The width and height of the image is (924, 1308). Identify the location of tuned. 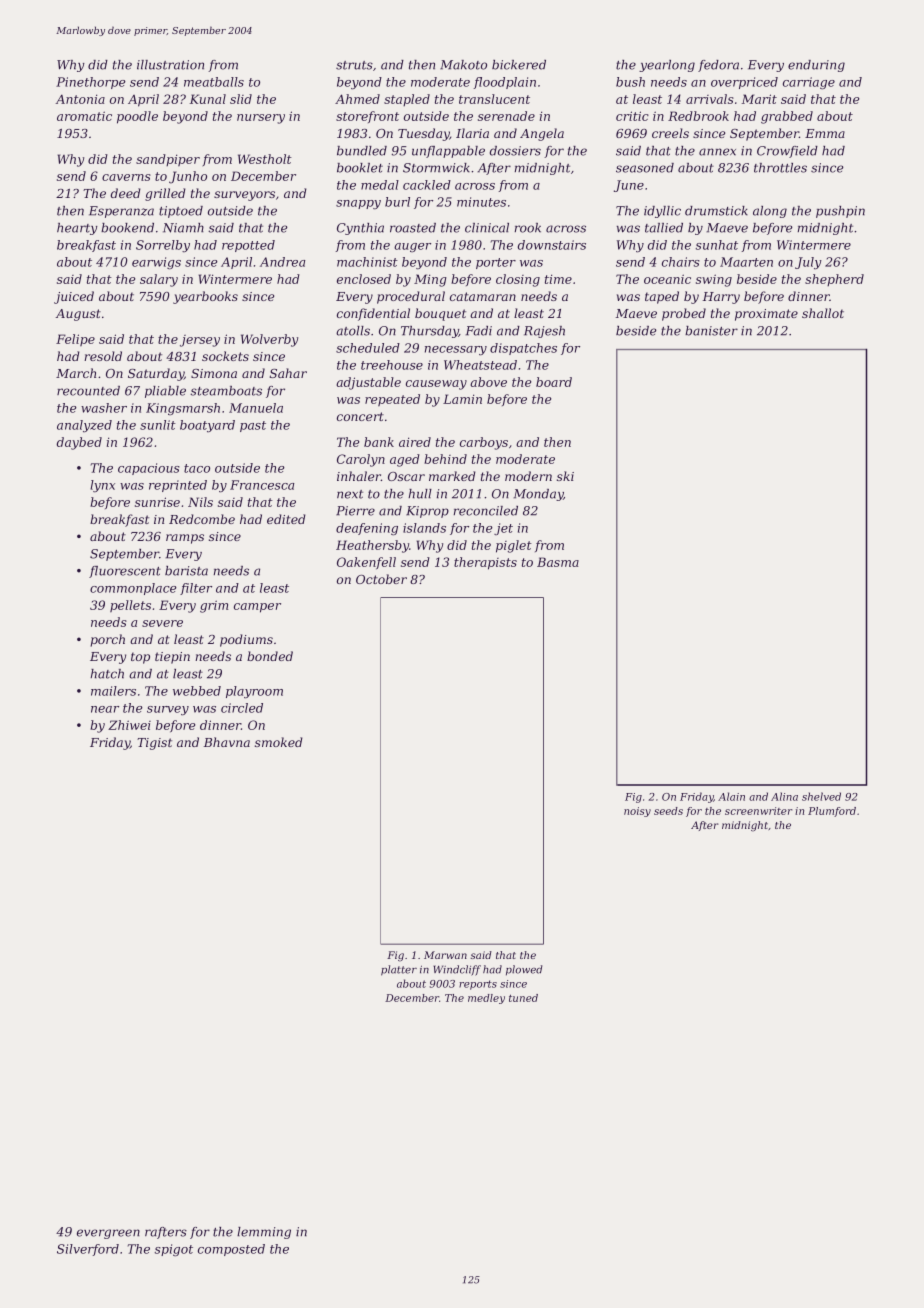
(523, 998).
